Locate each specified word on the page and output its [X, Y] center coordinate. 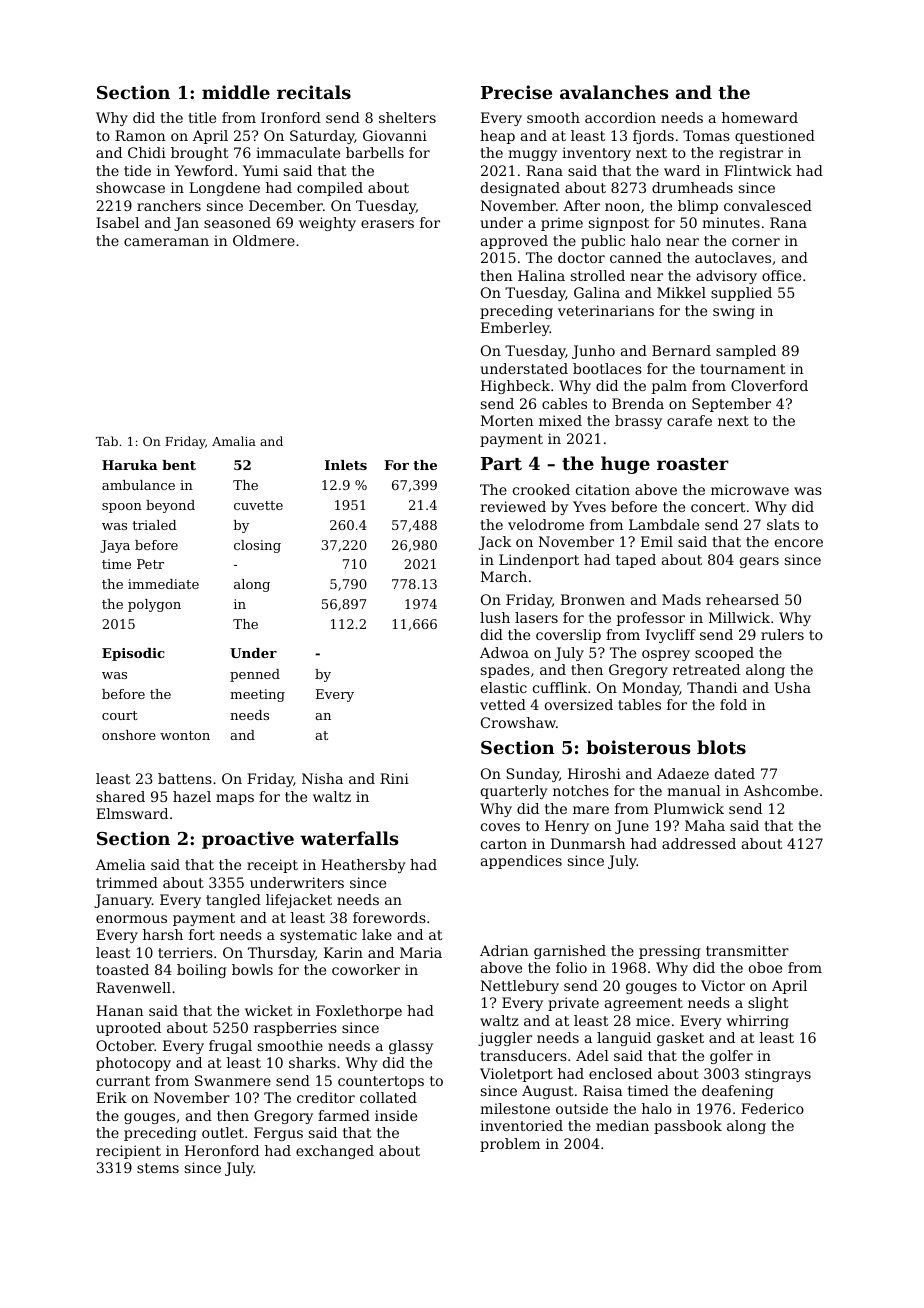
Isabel [117, 222]
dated [735, 773]
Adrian [504, 950]
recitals [314, 92]
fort [202, 934]
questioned [775, 137]
